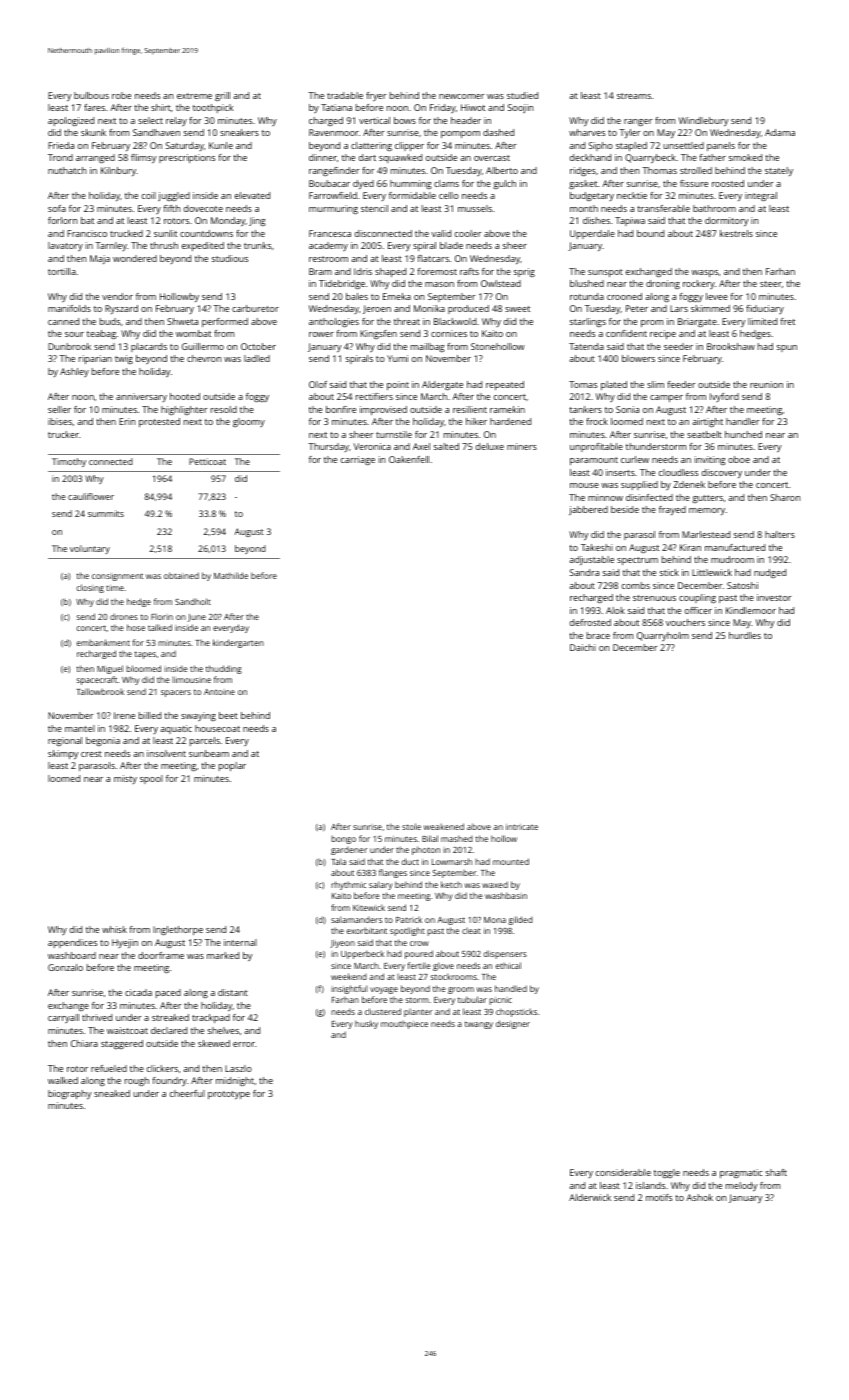 The width and height of the screenshot is (849, 1400). Describe the element at coordinates (441, 233) in the screenshot. I see `valid` at that location.
